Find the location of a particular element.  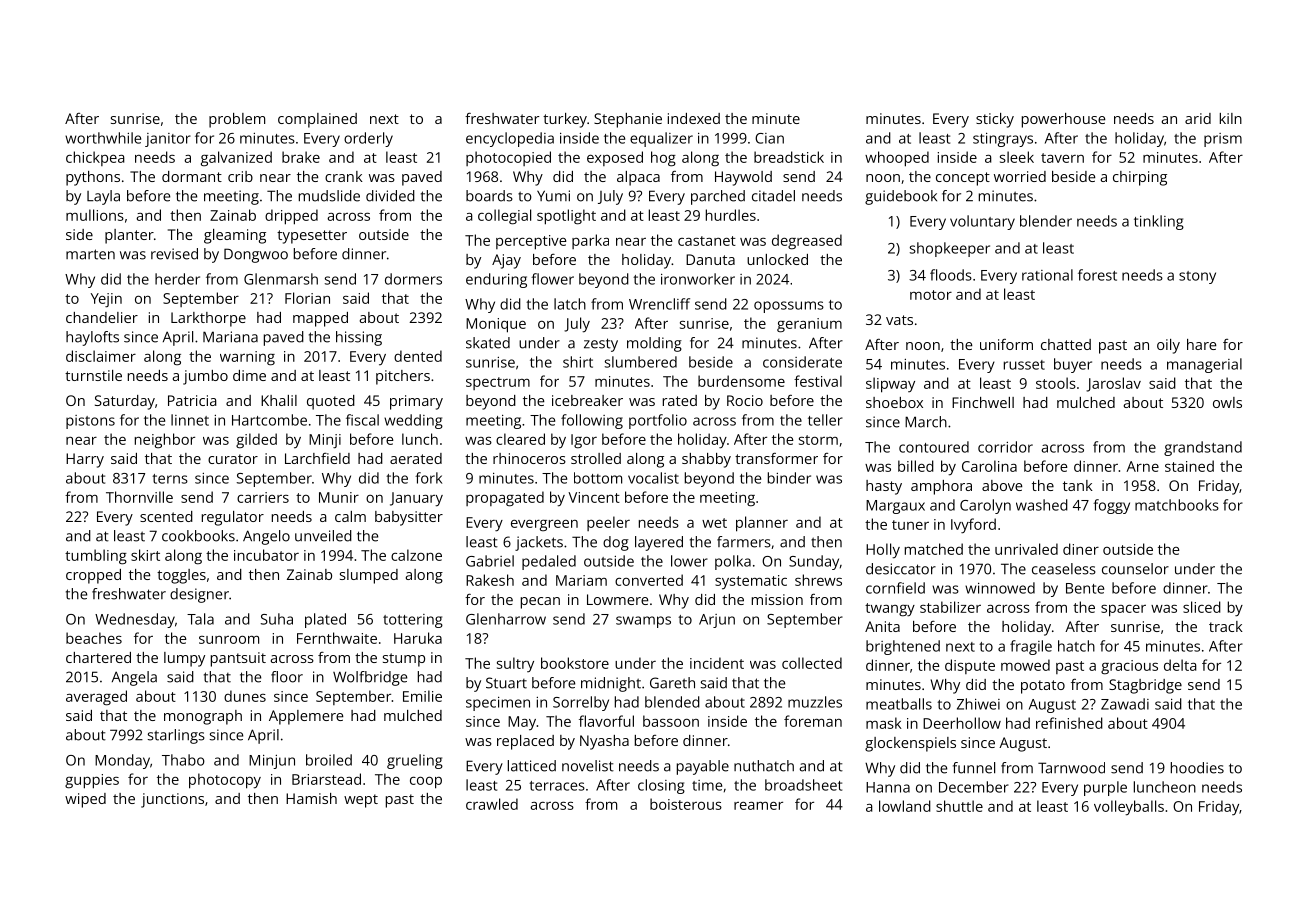

divided is located at coordinates (390, 196).
